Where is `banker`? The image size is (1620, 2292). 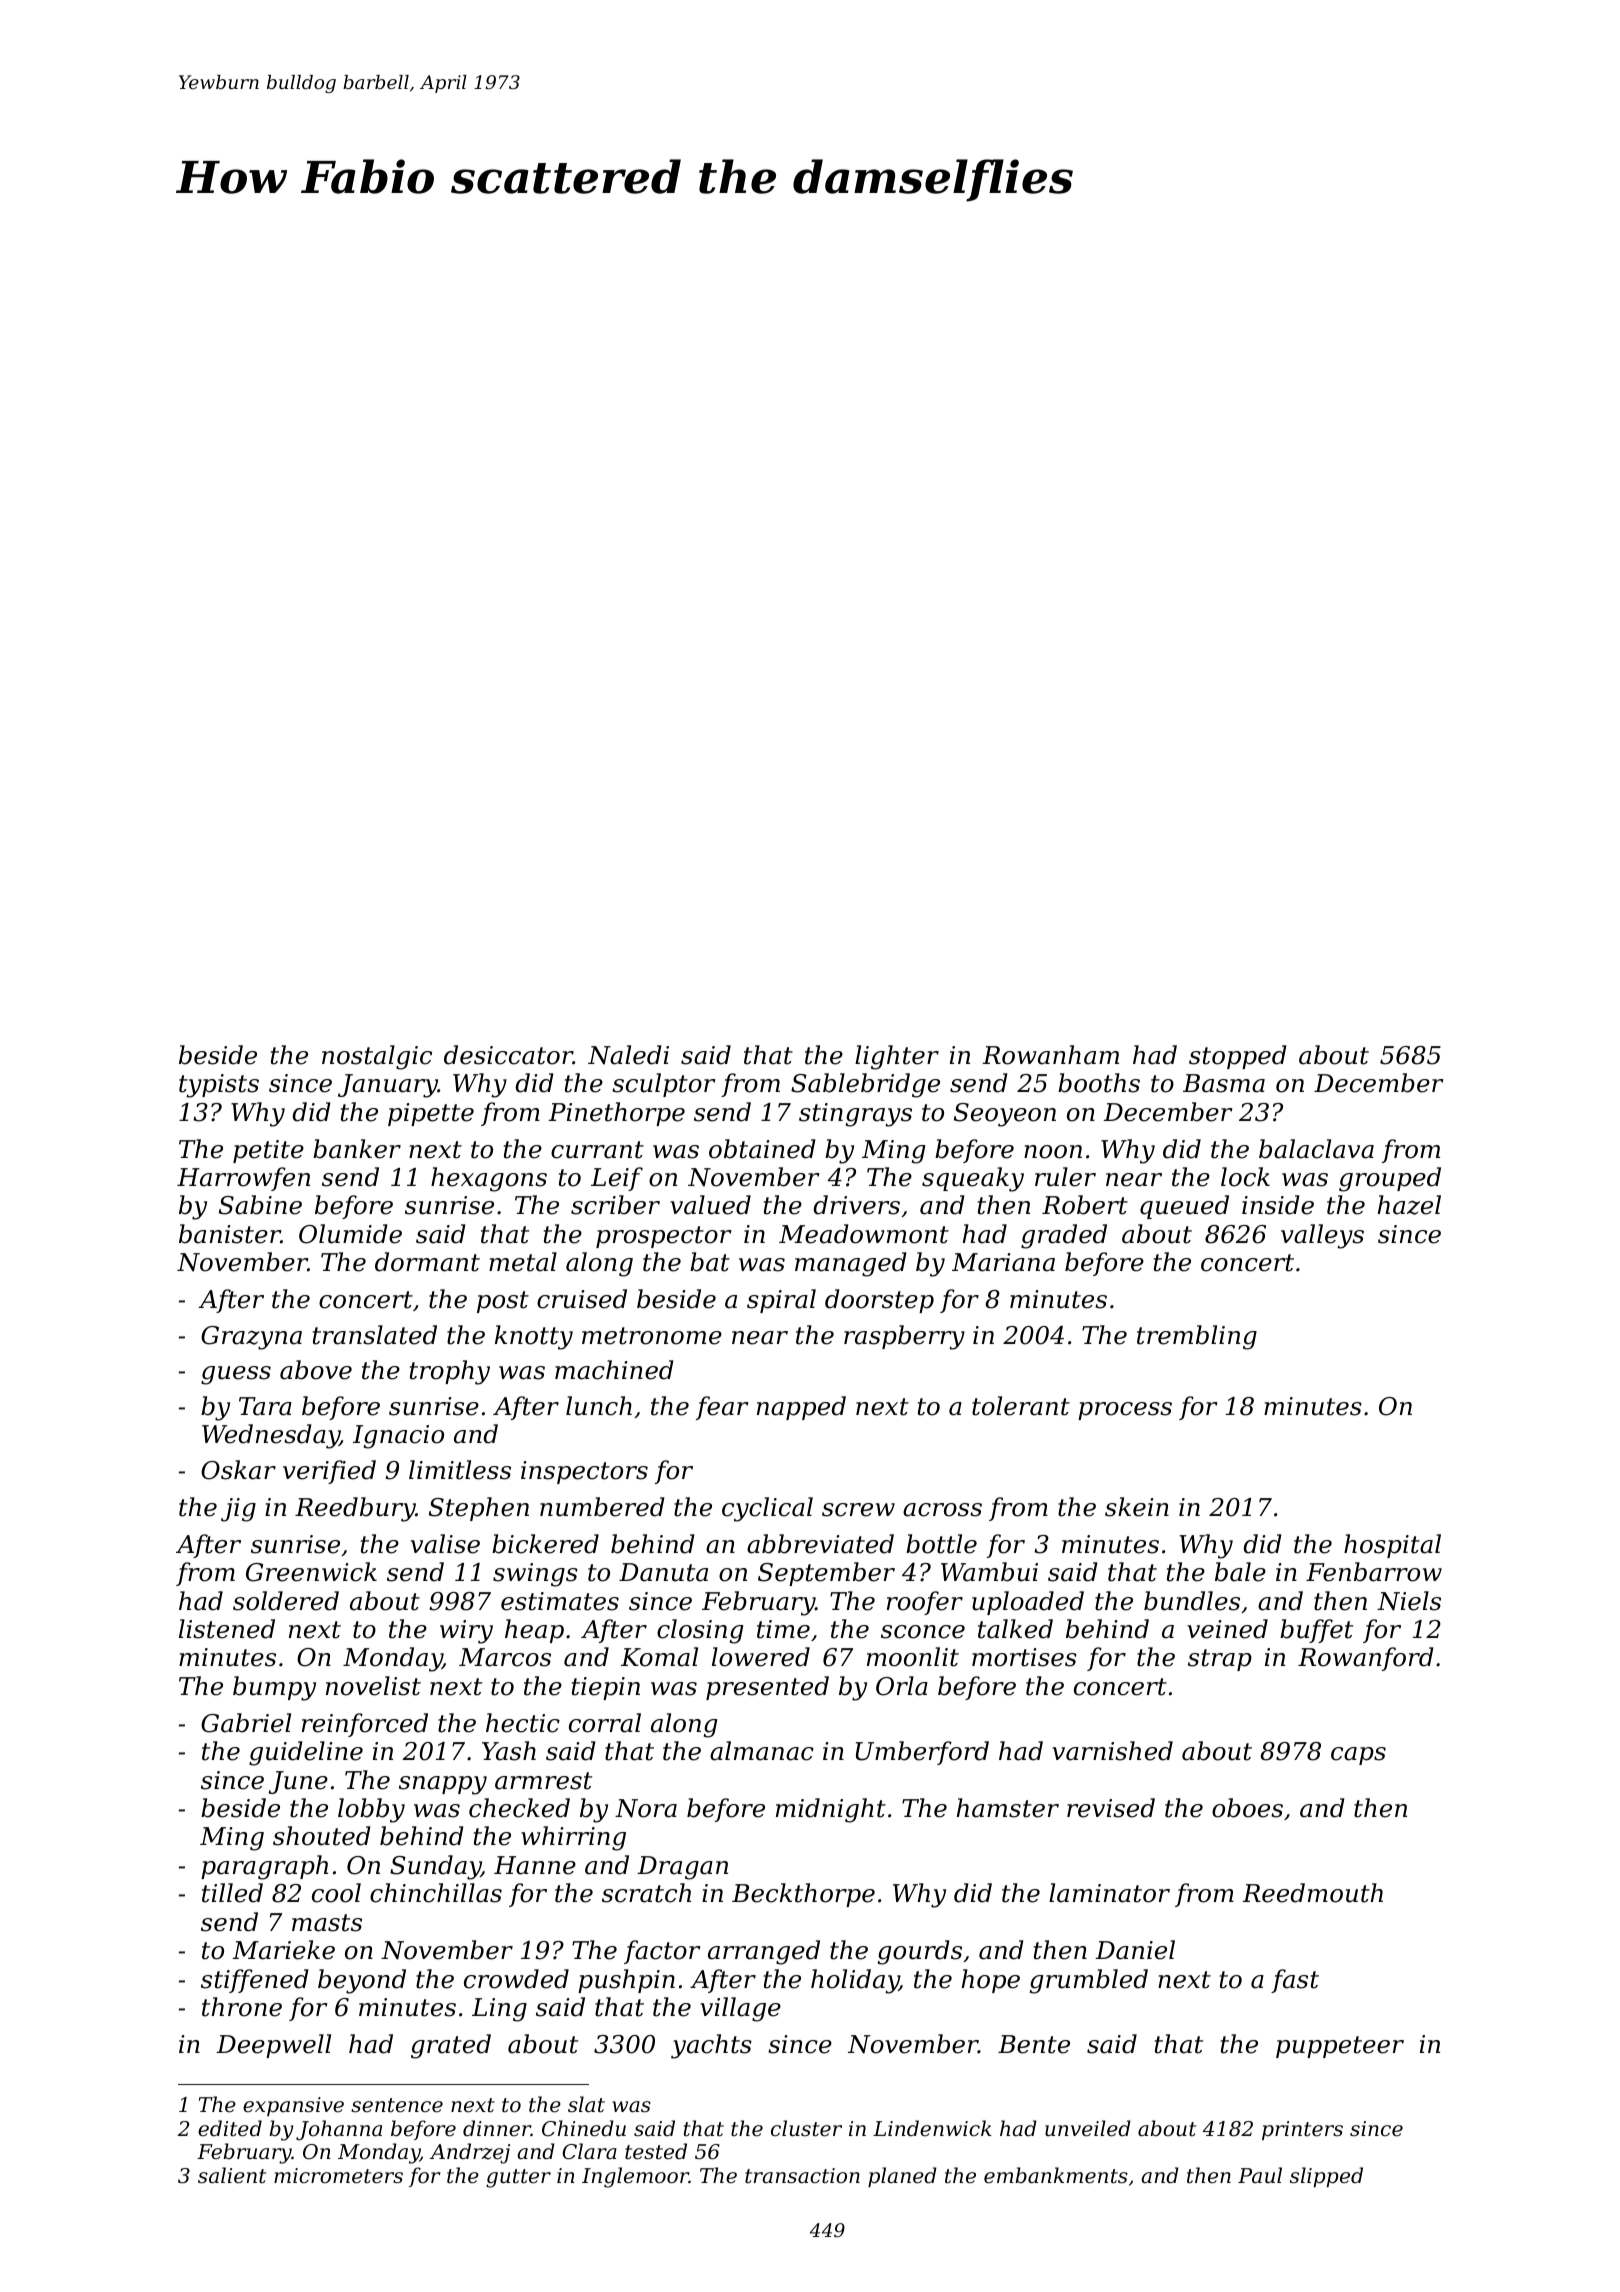 banker is located at coordinates (357, 1149).
